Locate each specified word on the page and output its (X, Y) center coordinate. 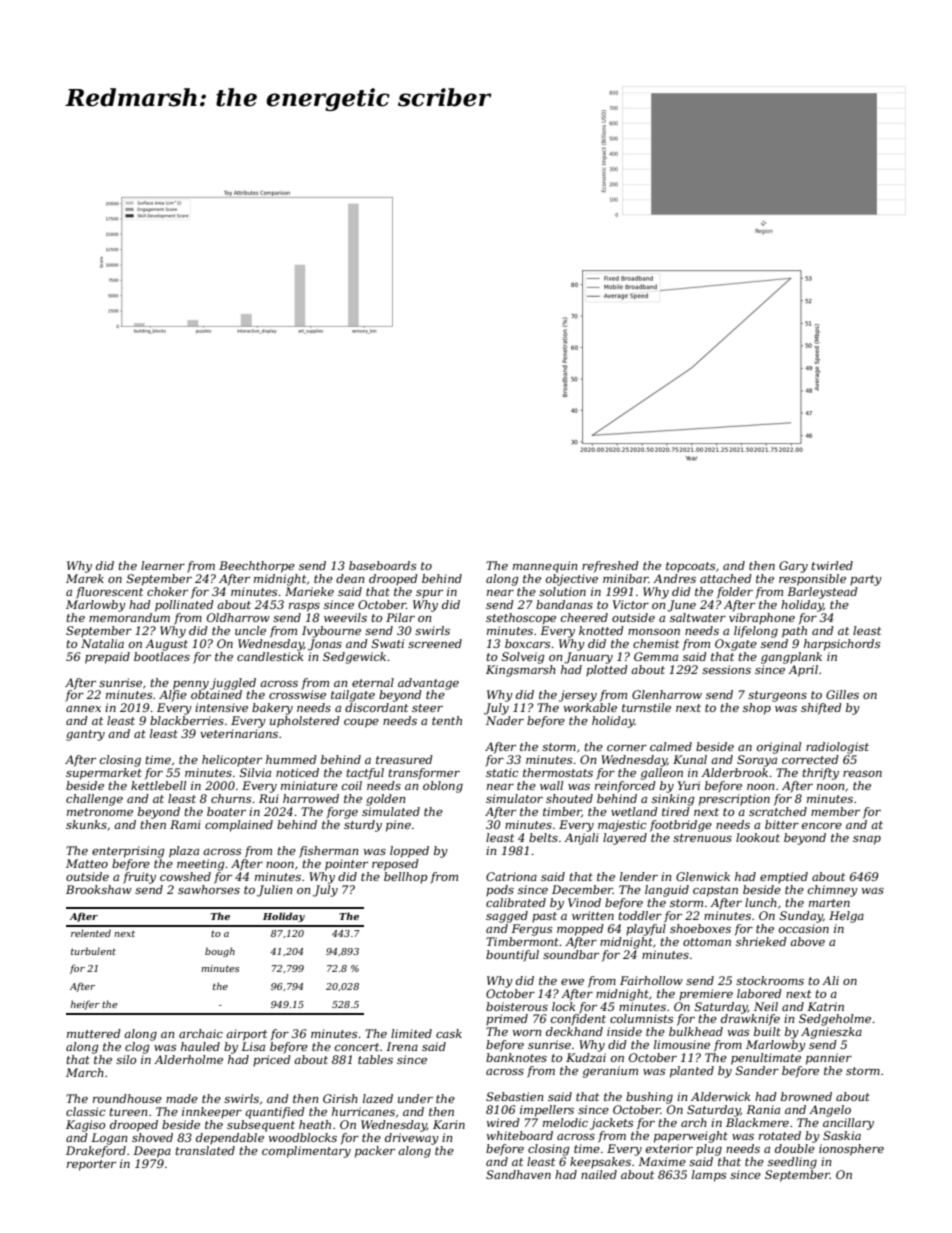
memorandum (129, 617)
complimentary (306, 1152)
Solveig (523, 658)
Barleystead (822, 593)
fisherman (328, 852)
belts (543, 837)
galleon (662, 774)
